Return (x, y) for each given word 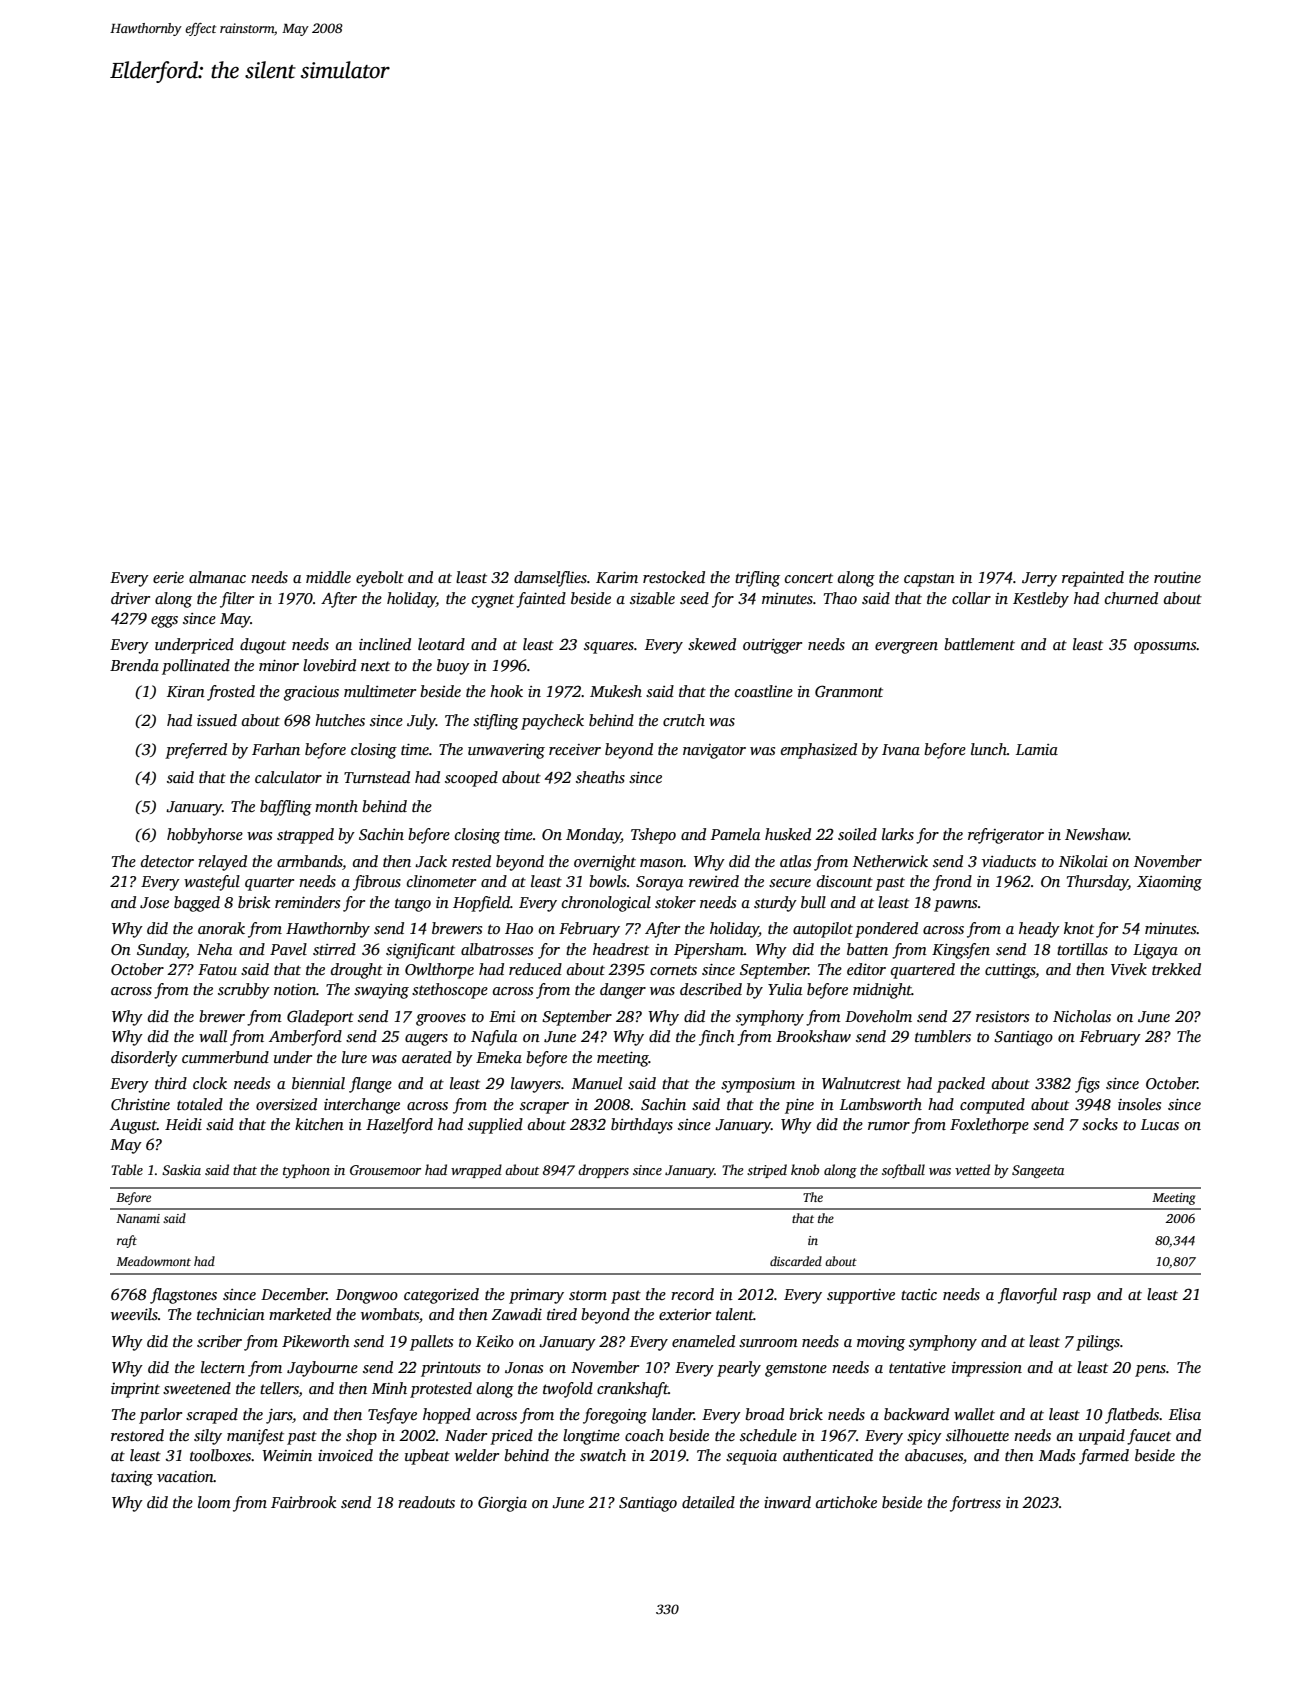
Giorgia (502, 1504)
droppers (603, 1171)
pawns (955, 906)
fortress (975, 1504)
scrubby (244, 991)
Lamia (1037, 749)
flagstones (183, 1296)
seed (694, 598)
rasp (1077, 1298)
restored (137, 1435)
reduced (535, 969)
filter (237, 600)
